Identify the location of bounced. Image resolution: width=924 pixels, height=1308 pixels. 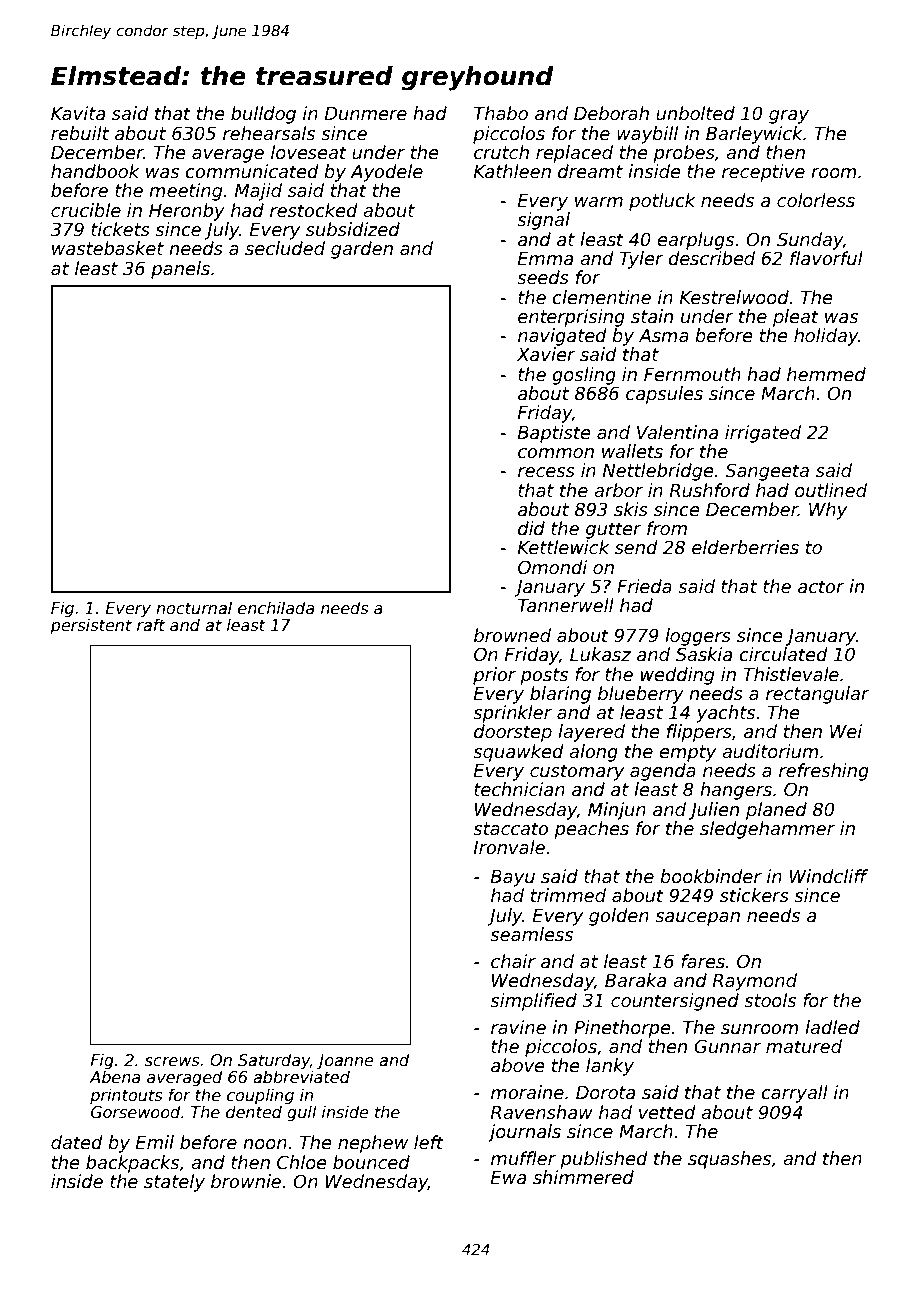
(371, 1162).
